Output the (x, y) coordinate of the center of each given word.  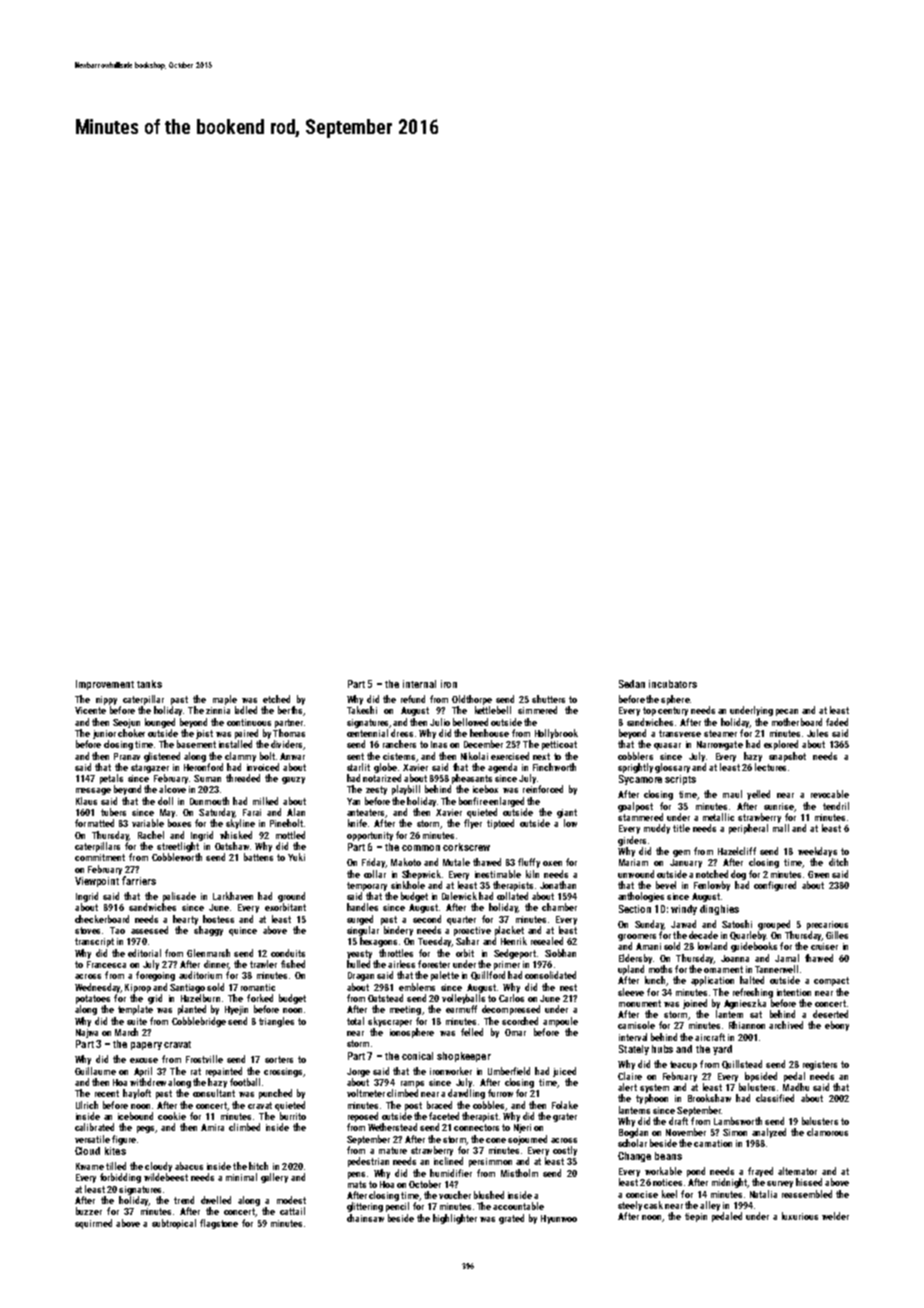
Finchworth (554, 767)
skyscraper (390, 1022)
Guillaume (95, 1071)
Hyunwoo (559, 1219)
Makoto (406, 862)
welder (835, 1216)
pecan (787, 712)
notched (712, 874)
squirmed (93, 1224)
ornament (723, 969)
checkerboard (102, 919)
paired (246, 734)
